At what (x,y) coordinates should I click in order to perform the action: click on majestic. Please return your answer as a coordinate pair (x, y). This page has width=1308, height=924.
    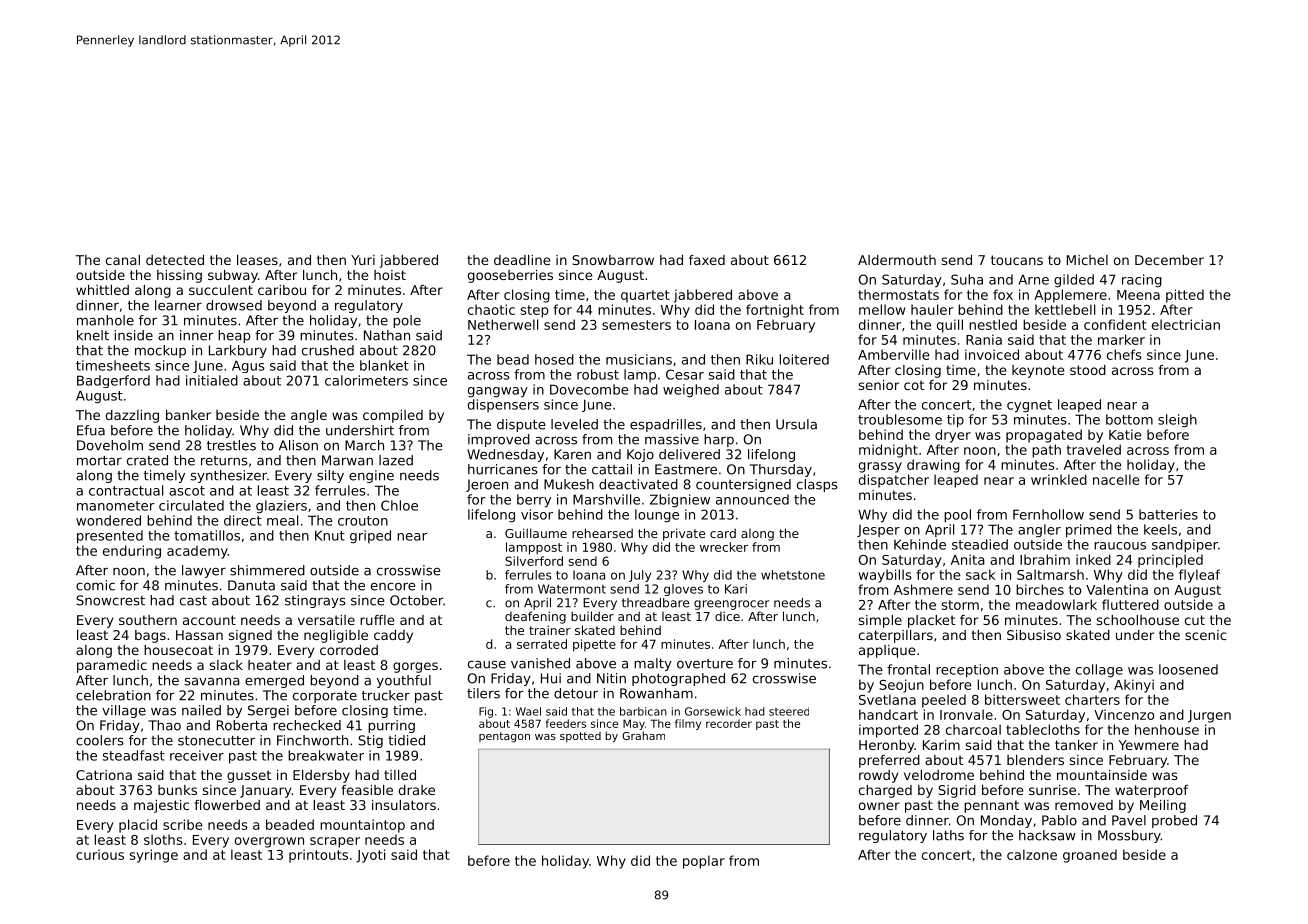
    Looking at the image, I should click on (161, 806).
